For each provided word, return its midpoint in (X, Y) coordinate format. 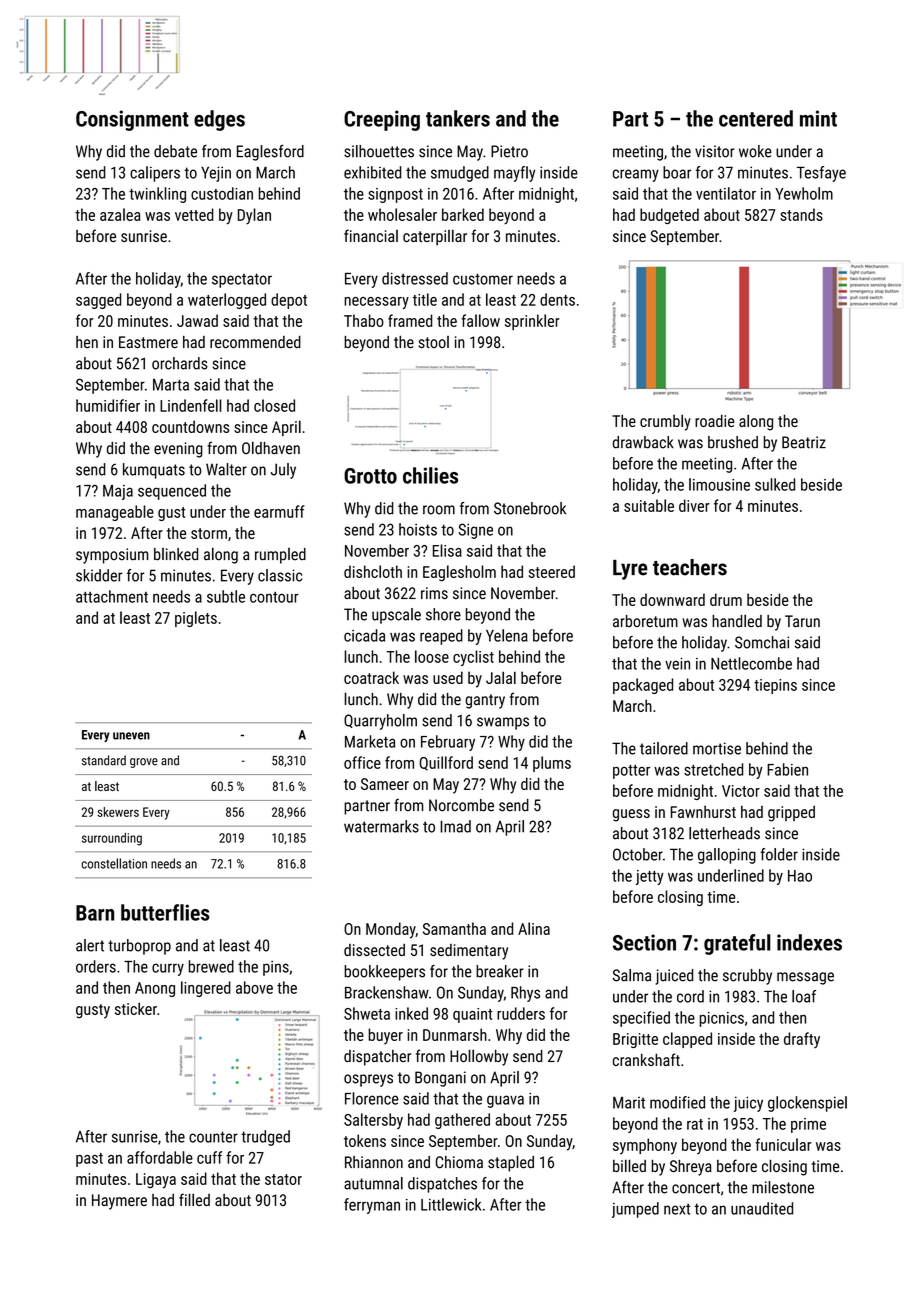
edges (219, 120)
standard (104, 760)
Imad (455, 826)
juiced (674, 977)
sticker (136, 1008)
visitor (714, 151)
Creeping (382, 120)
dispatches (442, 1185)
